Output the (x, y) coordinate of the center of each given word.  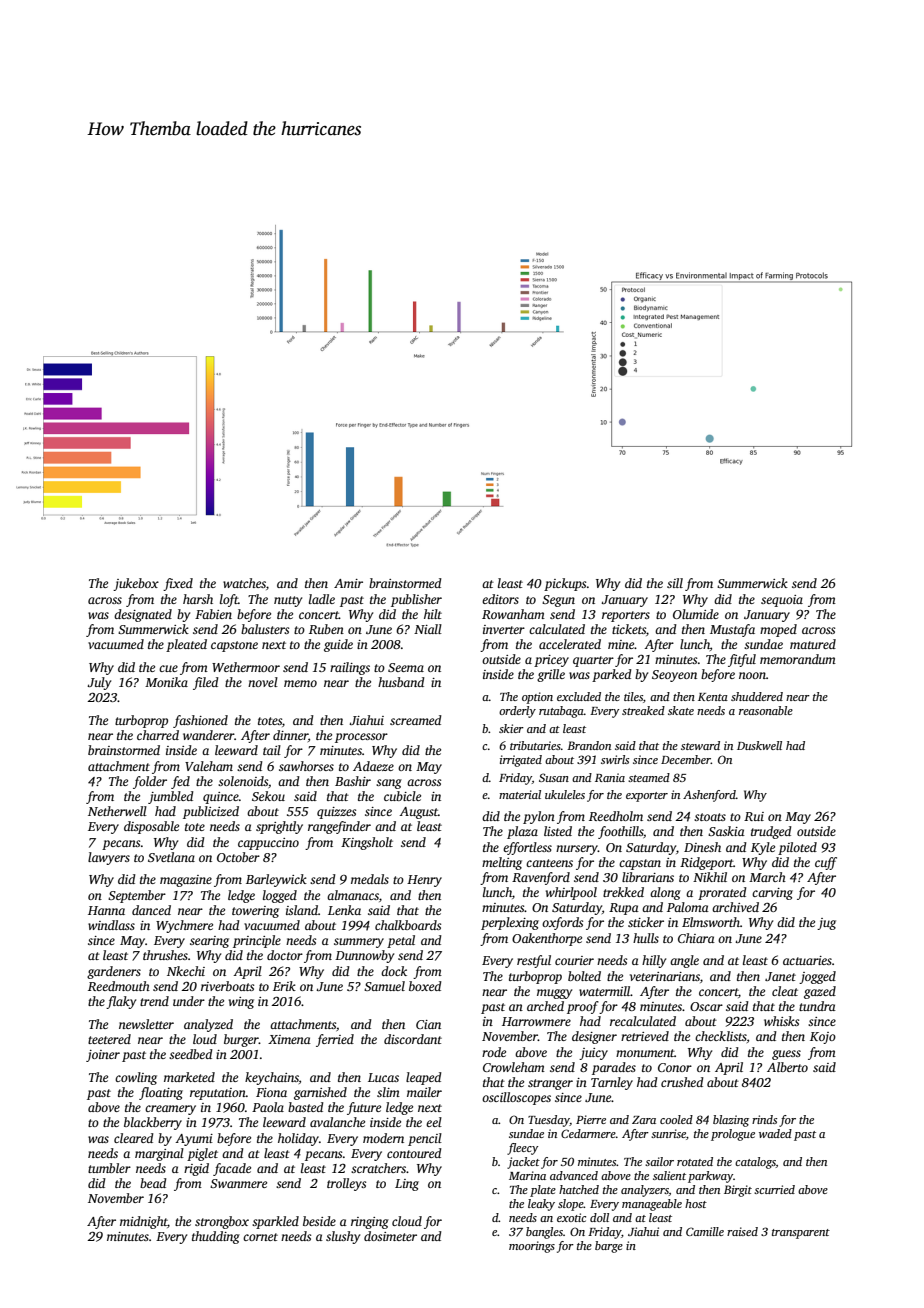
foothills (620, 832)
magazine (186, 881)
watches (244, 583)
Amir (348, 583)
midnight (144, 1222)
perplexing (510, 923)
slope (571, 1205)
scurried (774, 1189)
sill (675, 583)
